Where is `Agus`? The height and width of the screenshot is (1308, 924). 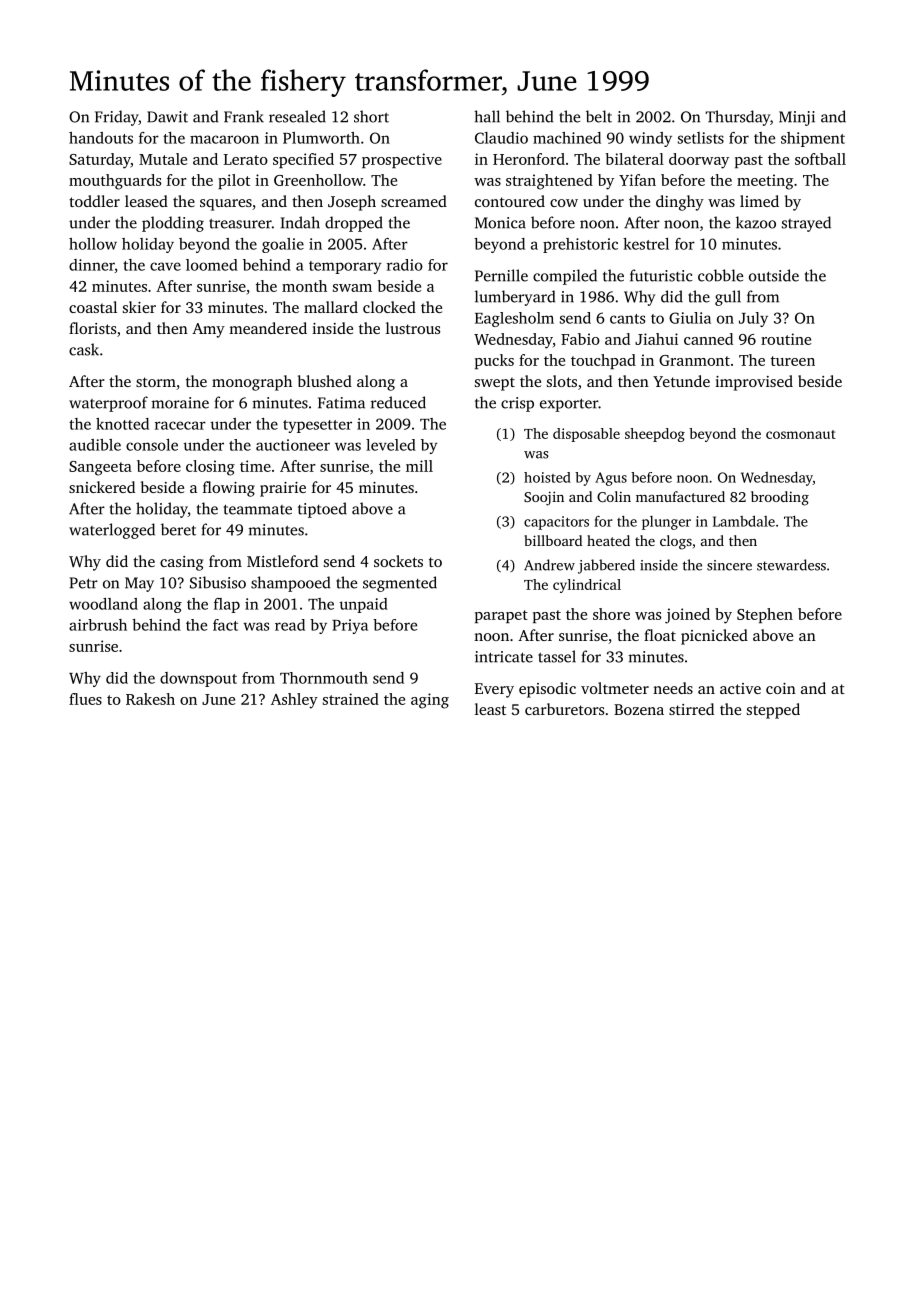 Agus is located at coordinates (611, 479).
